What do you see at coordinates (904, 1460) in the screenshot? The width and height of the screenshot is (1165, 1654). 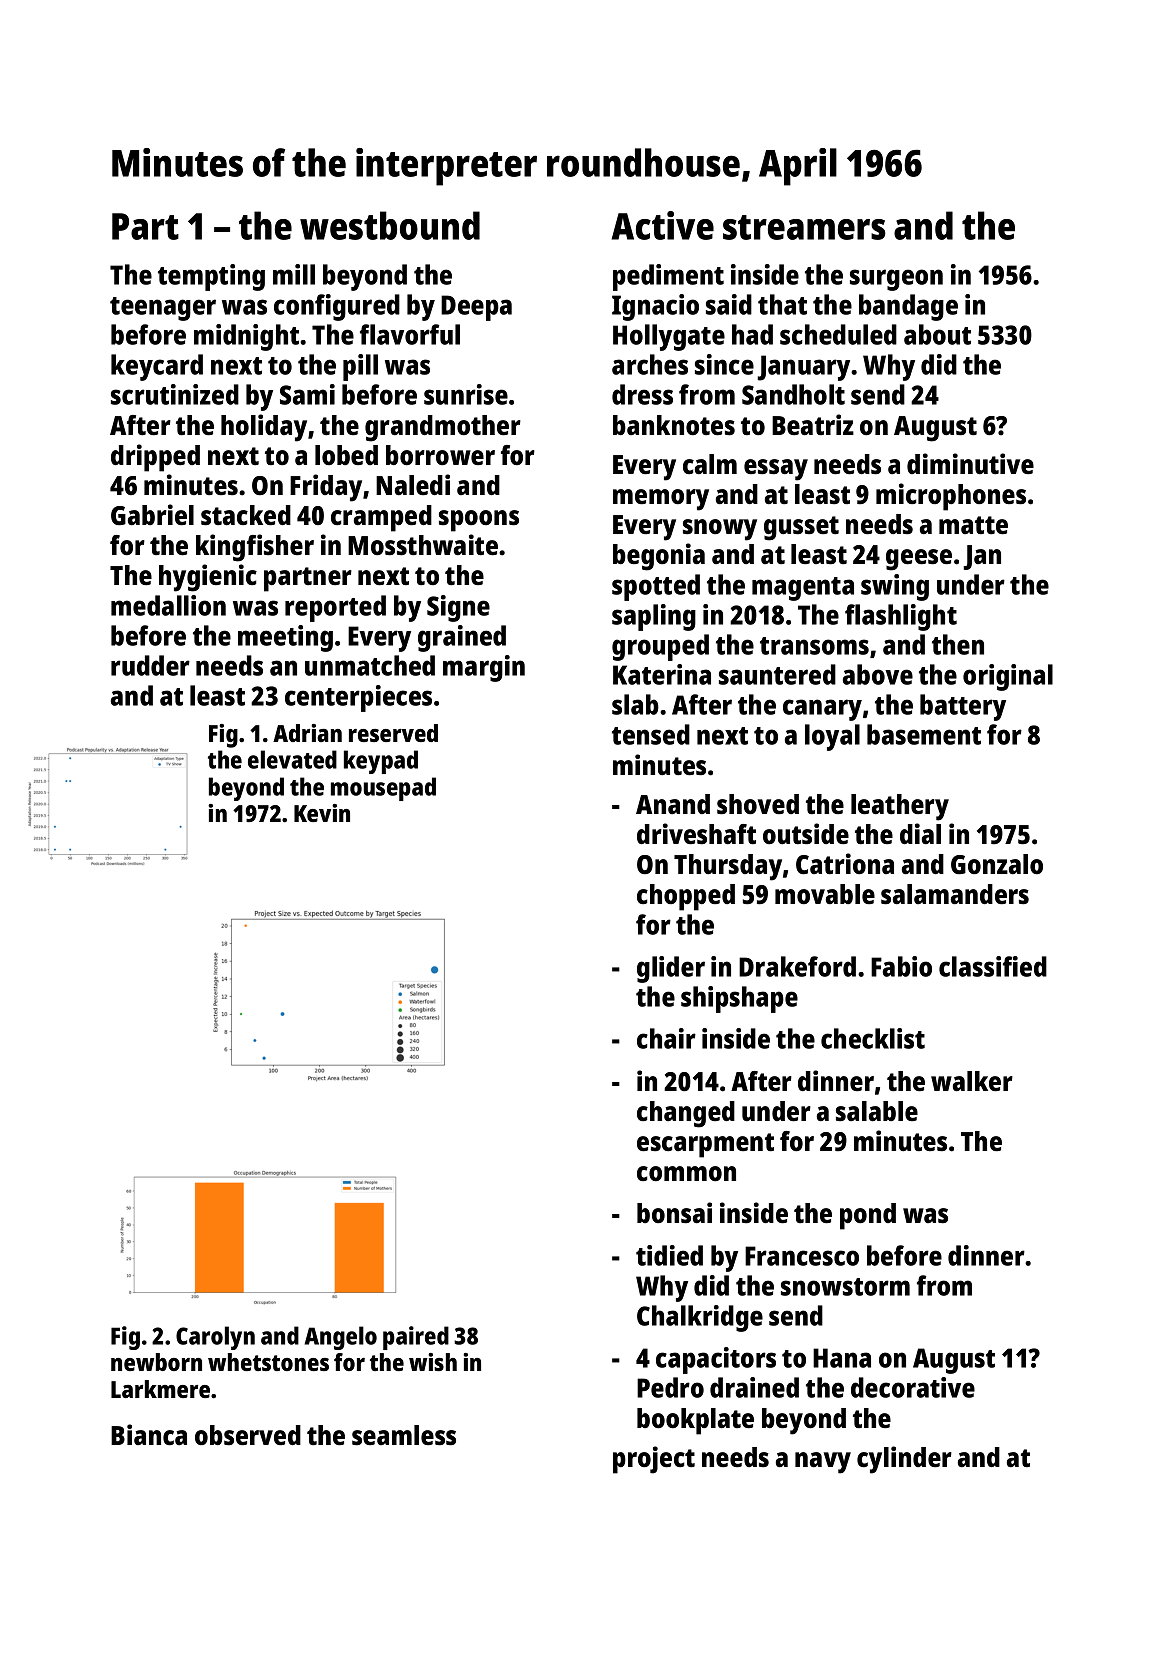 I see `cylinder` at bounding box center [904, 1460].
